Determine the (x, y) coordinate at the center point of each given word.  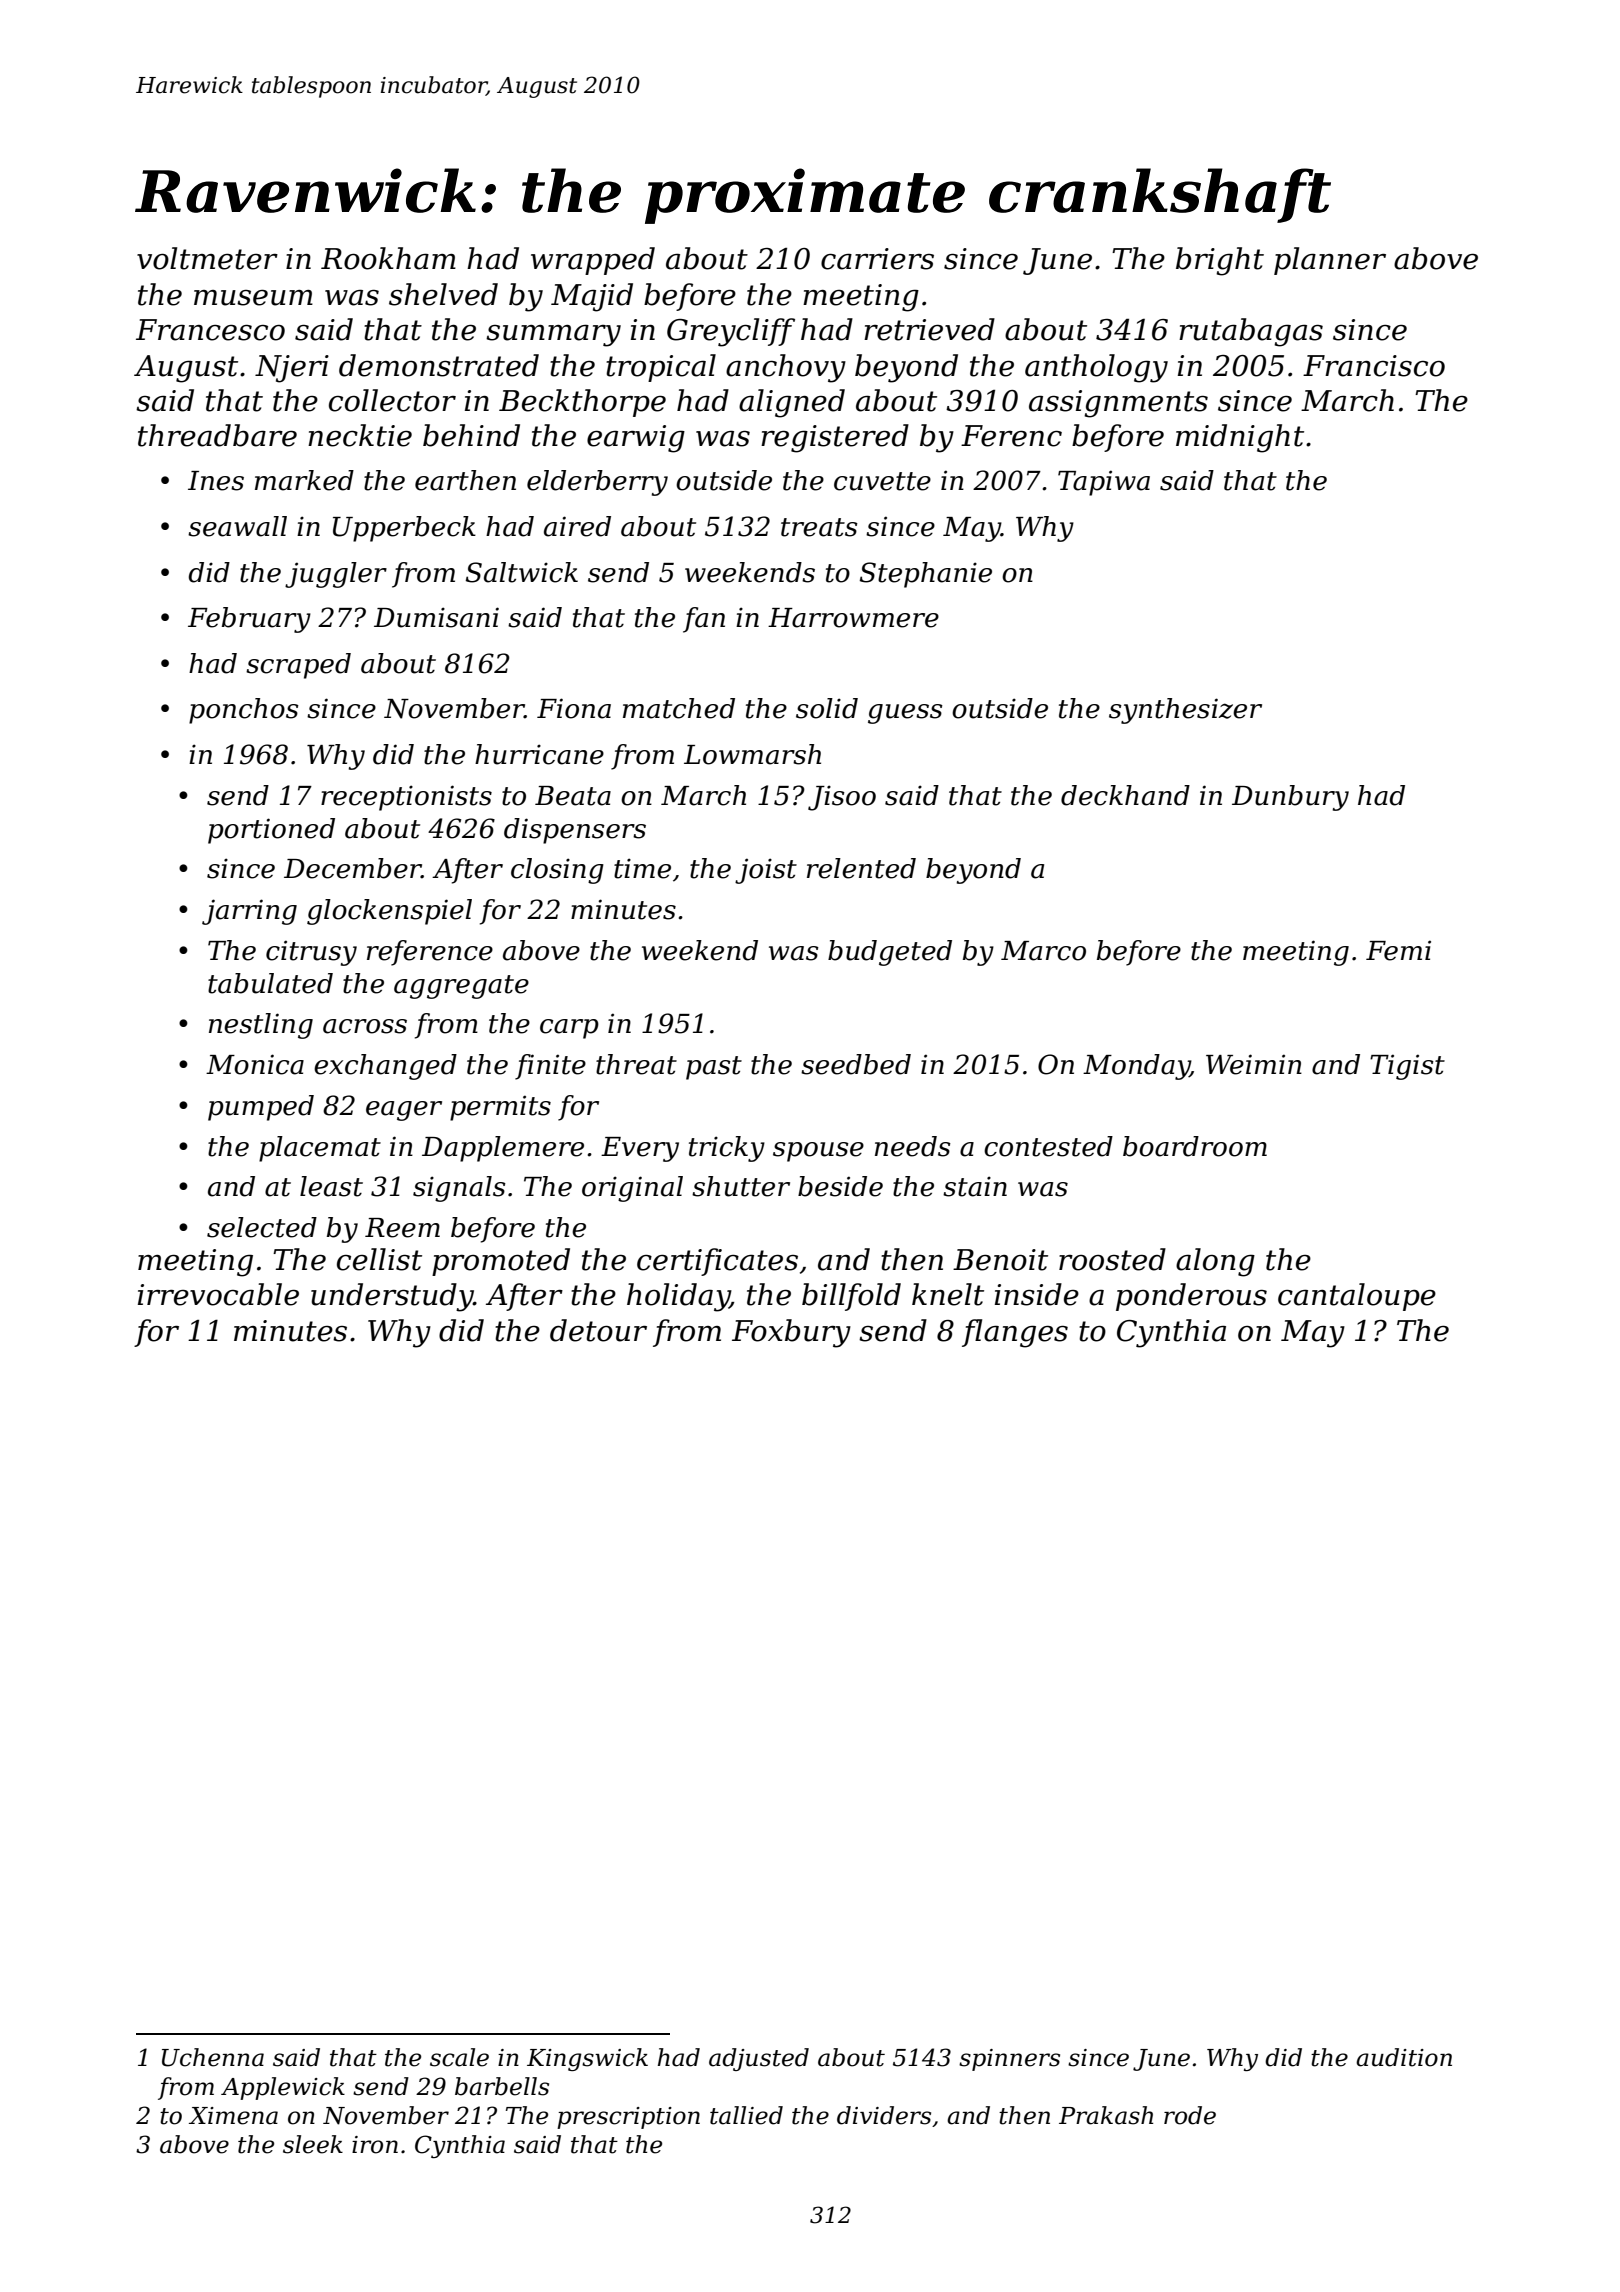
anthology (1096, 368)
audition (1404, 2057)
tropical (661, 368)
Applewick (283, 2088)
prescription (628, 2118)
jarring (249, 912)
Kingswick (587, 2059)
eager (404, 1111)
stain (975, 1186)
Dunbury (1290, 798)
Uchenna (213, 2057)
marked (304, 480)
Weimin (1254, 1064)
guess (905, 714)
